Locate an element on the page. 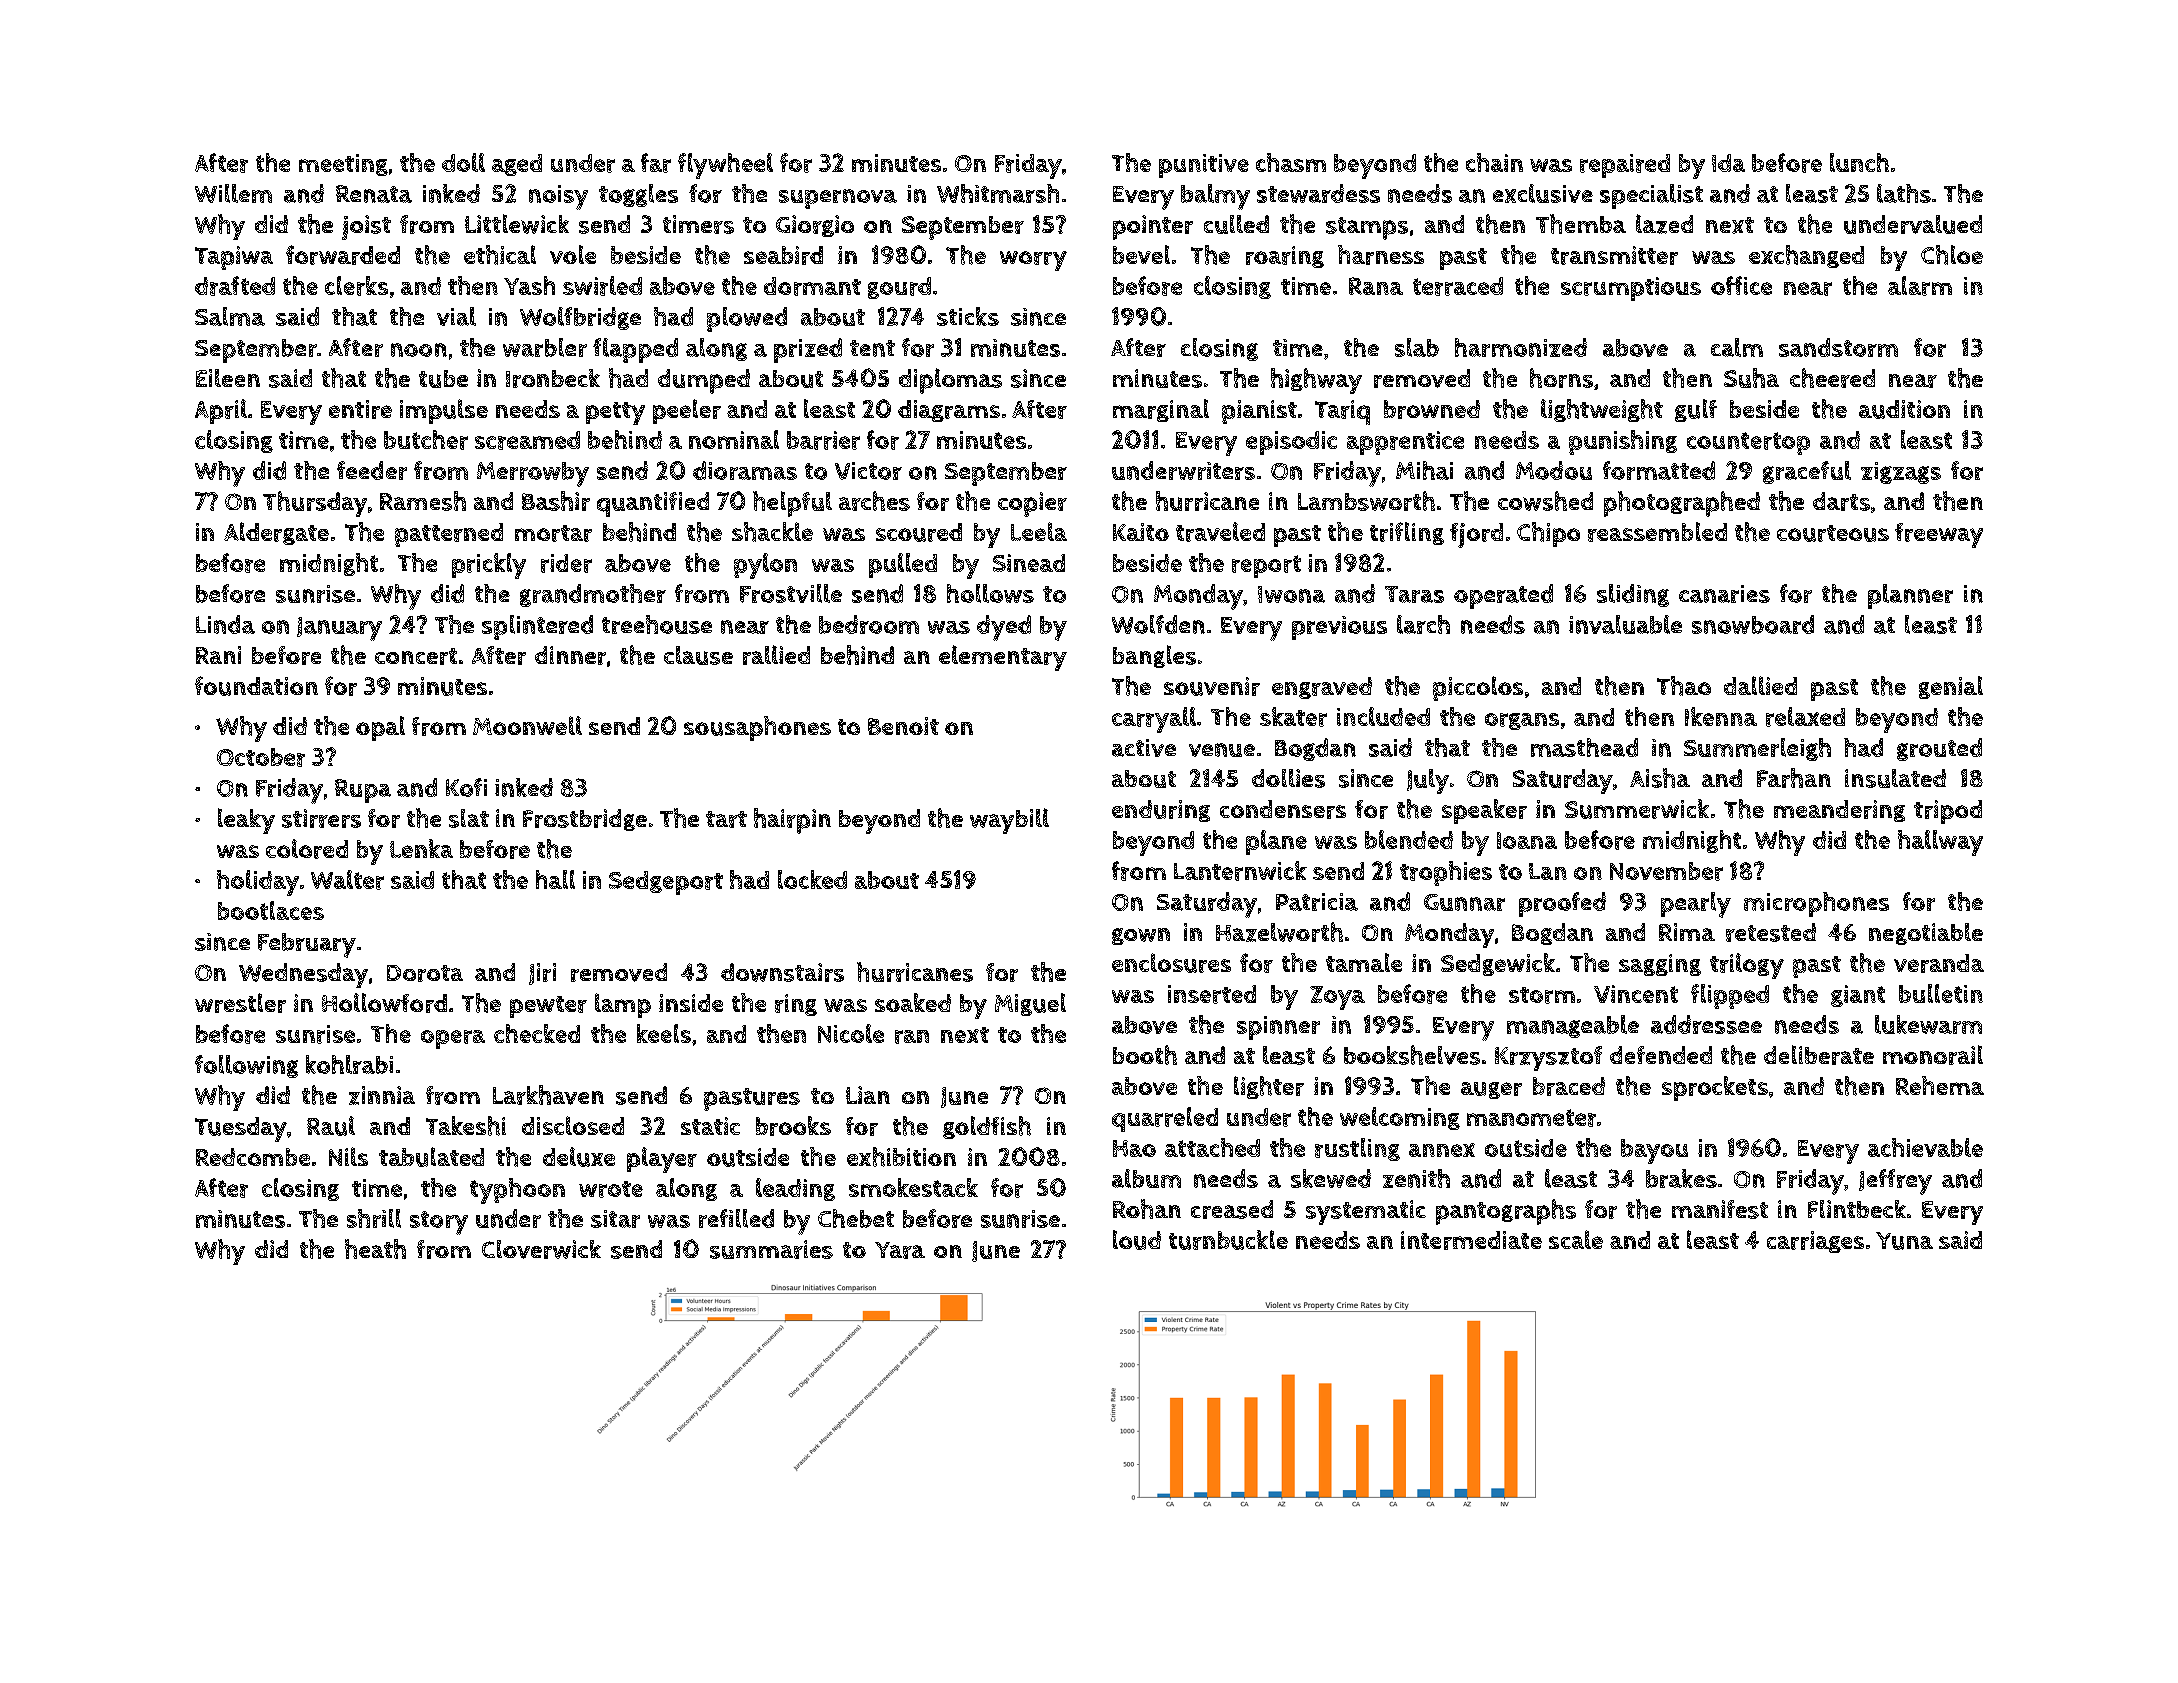 The height and width of the image is (1683, 2178). turnbuckle is located at coordinates (1228, 1240).
